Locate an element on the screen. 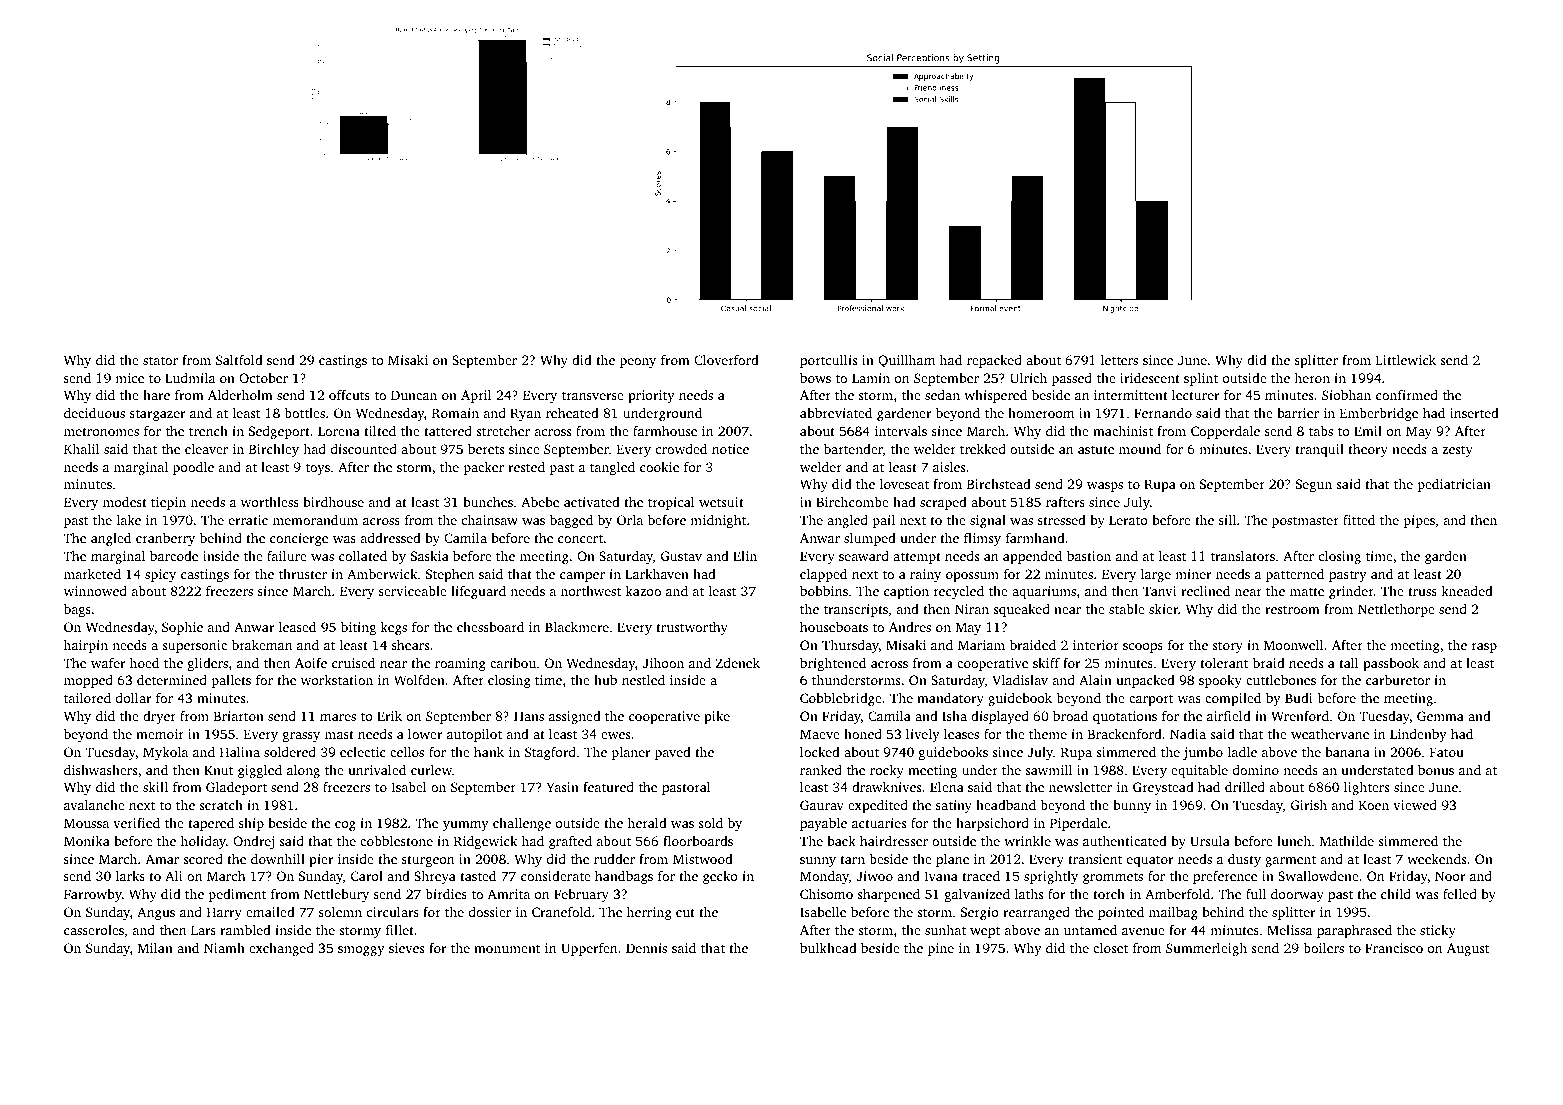  hairdresser is located at coordinates (894, 841).
